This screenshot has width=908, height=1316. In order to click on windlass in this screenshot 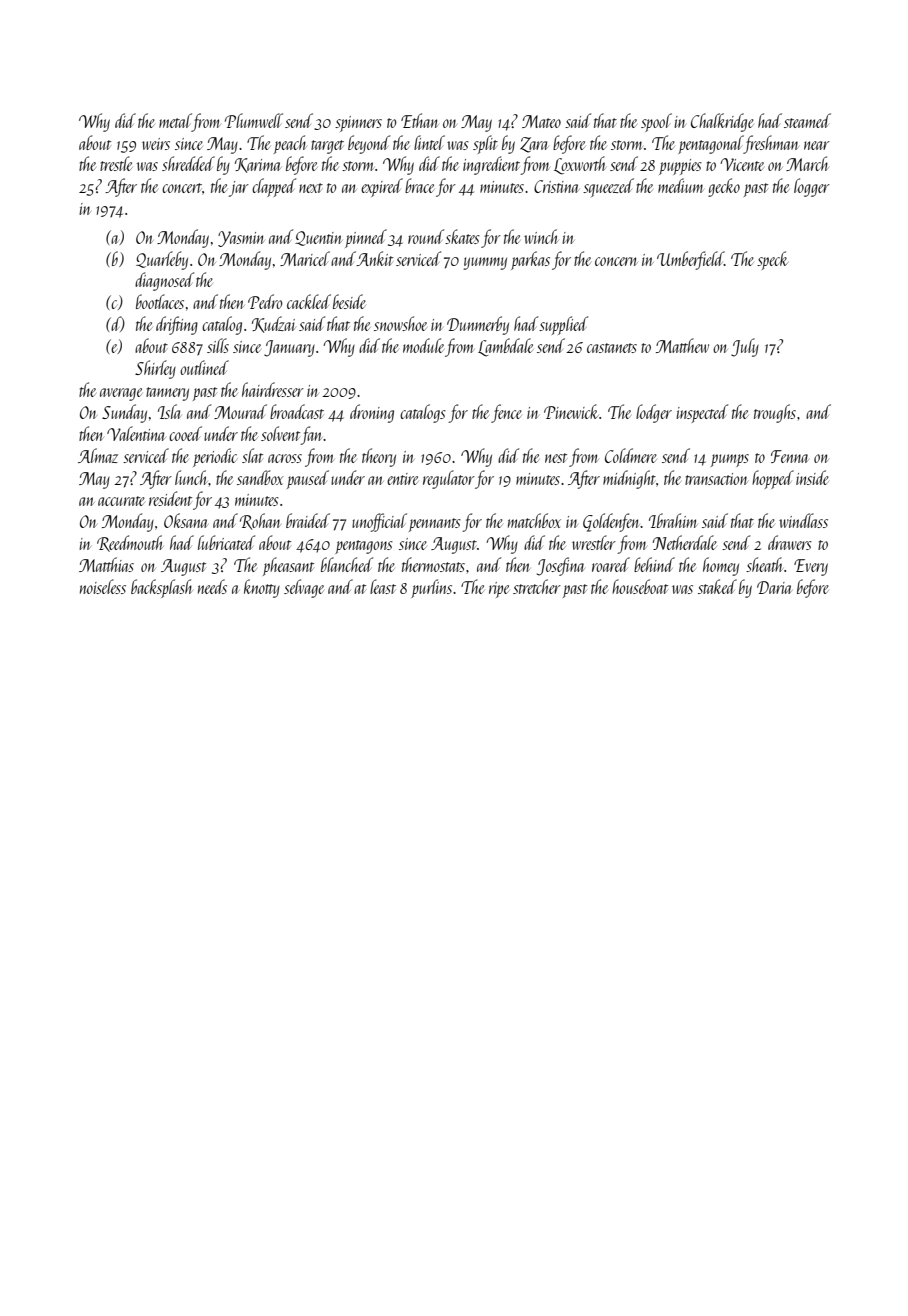, I will do `click(803, 520)`.
